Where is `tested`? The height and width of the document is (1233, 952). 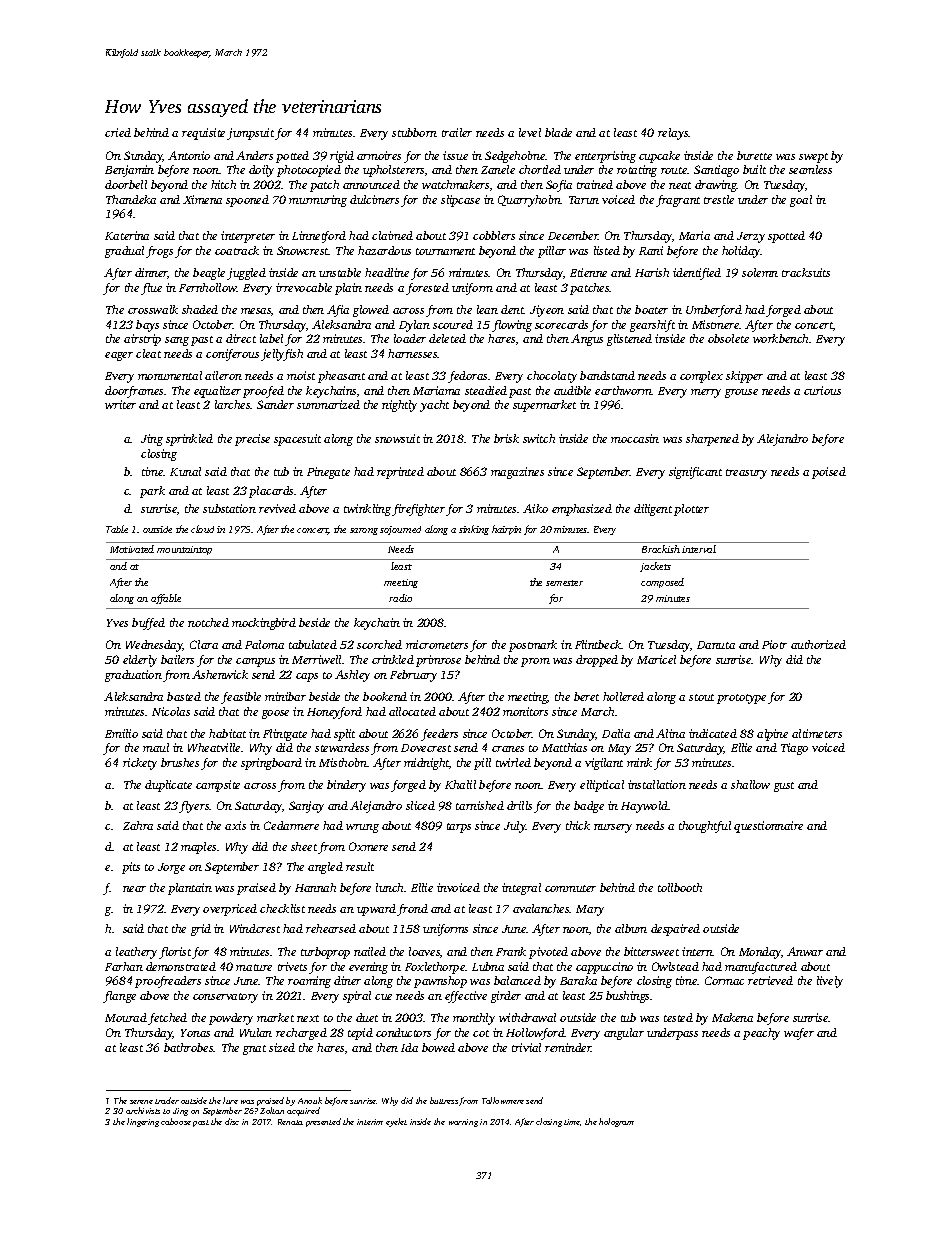 tested is located at coordinates (678, 1017).
